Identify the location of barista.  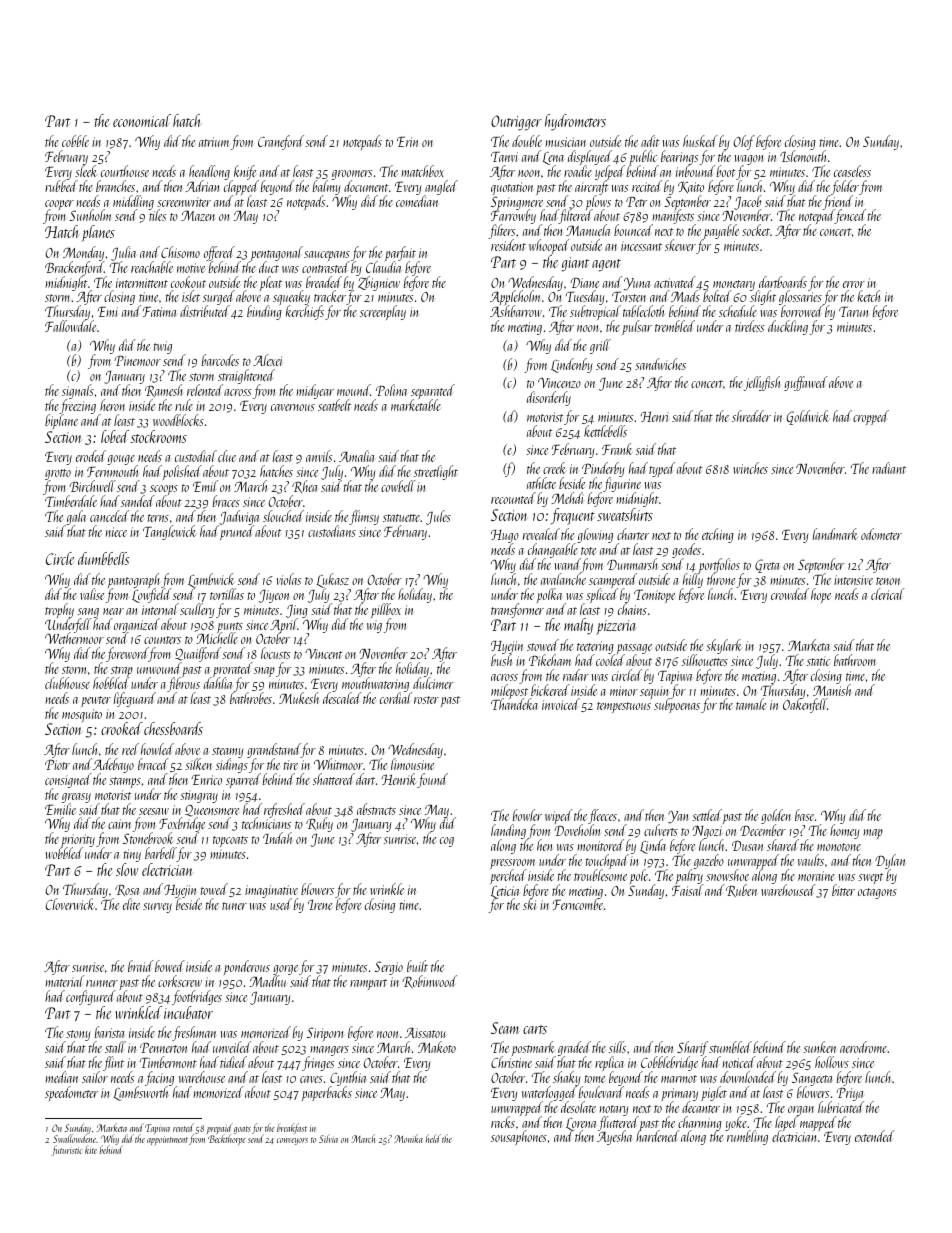
(109, 1032).
